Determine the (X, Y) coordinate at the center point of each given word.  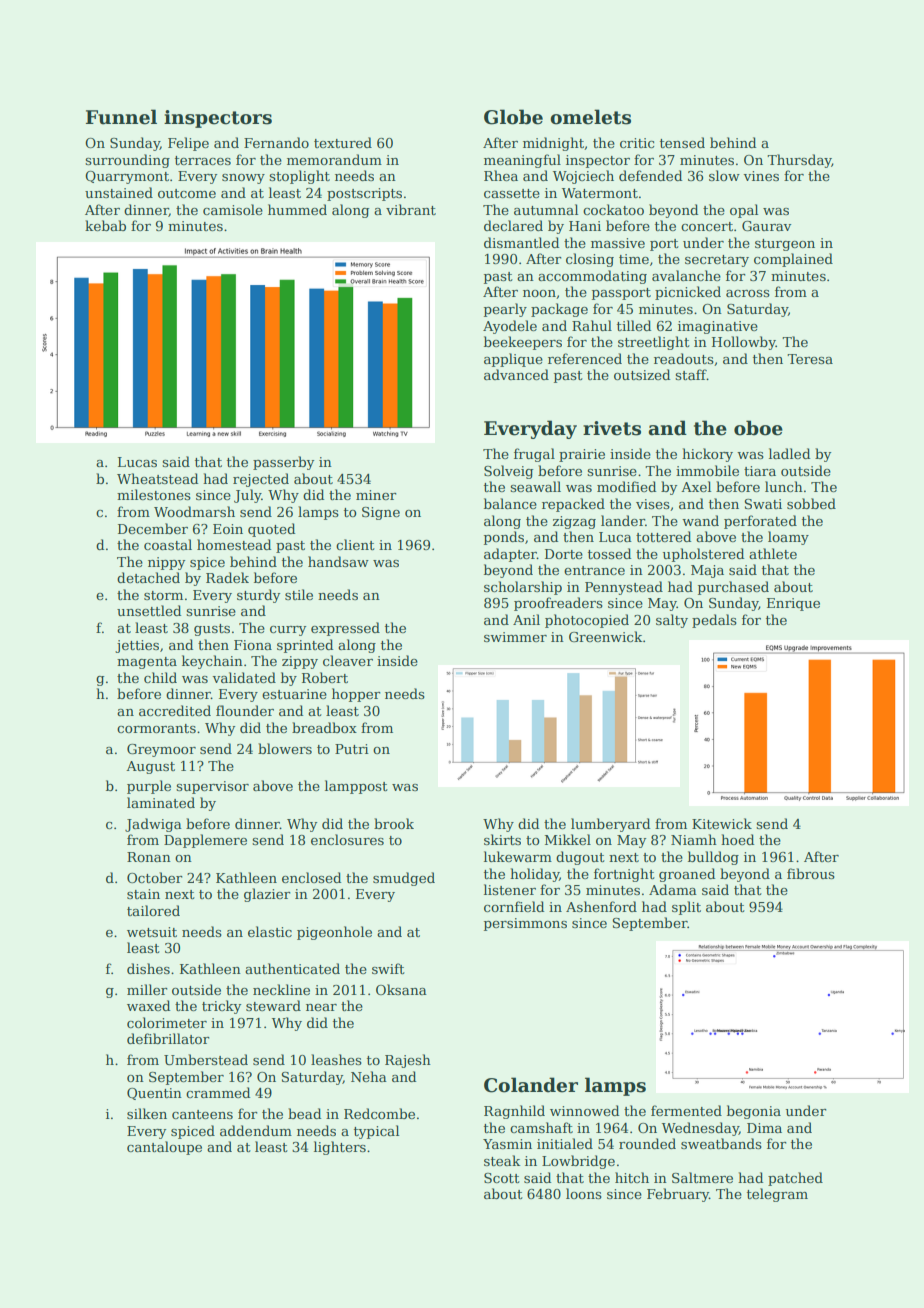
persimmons (525, 924)
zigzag (574, 522)
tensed (682, 142)
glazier (267, 895)
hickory (707, 455)
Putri (352, 749)
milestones (154, 494)
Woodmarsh (194, 511)
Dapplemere (205, 841)
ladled (789, 453)
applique (513, 360)
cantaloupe (164, 1148)
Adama (673, 889)
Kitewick (722, 823)
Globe (513, 117)
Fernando (276, 142)
